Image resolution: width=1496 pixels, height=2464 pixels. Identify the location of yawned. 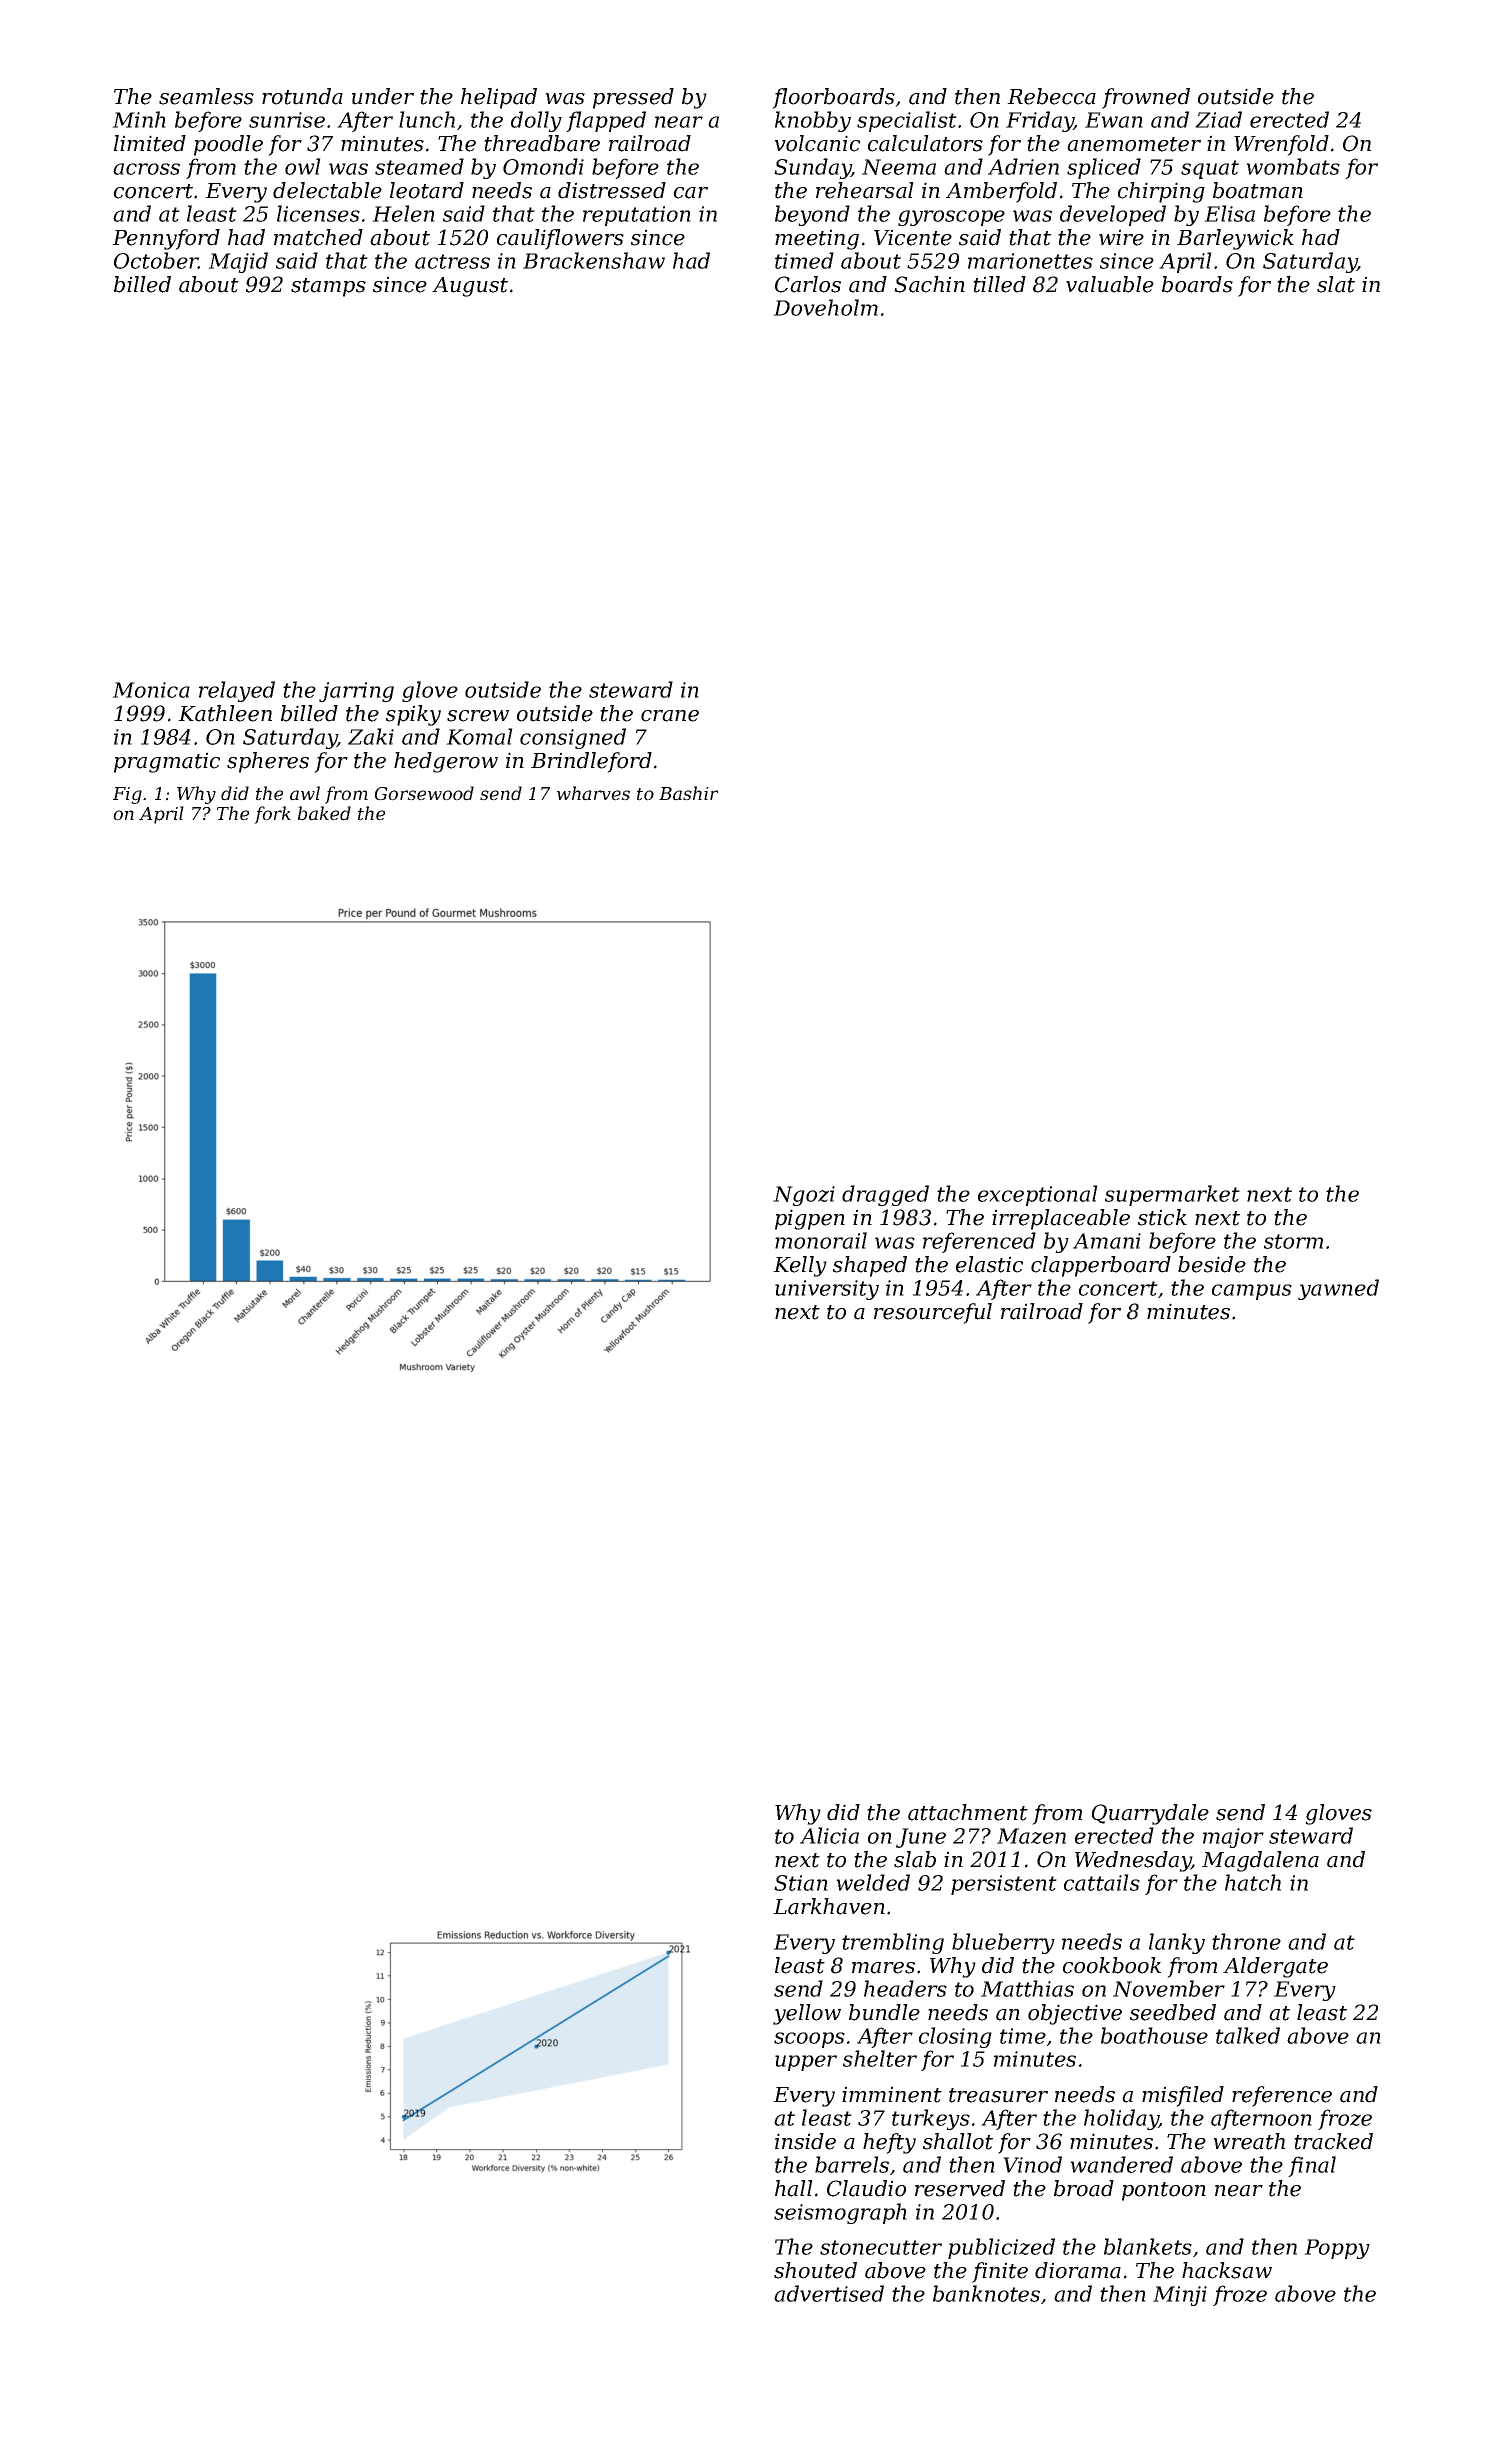
(1338, 1289).
